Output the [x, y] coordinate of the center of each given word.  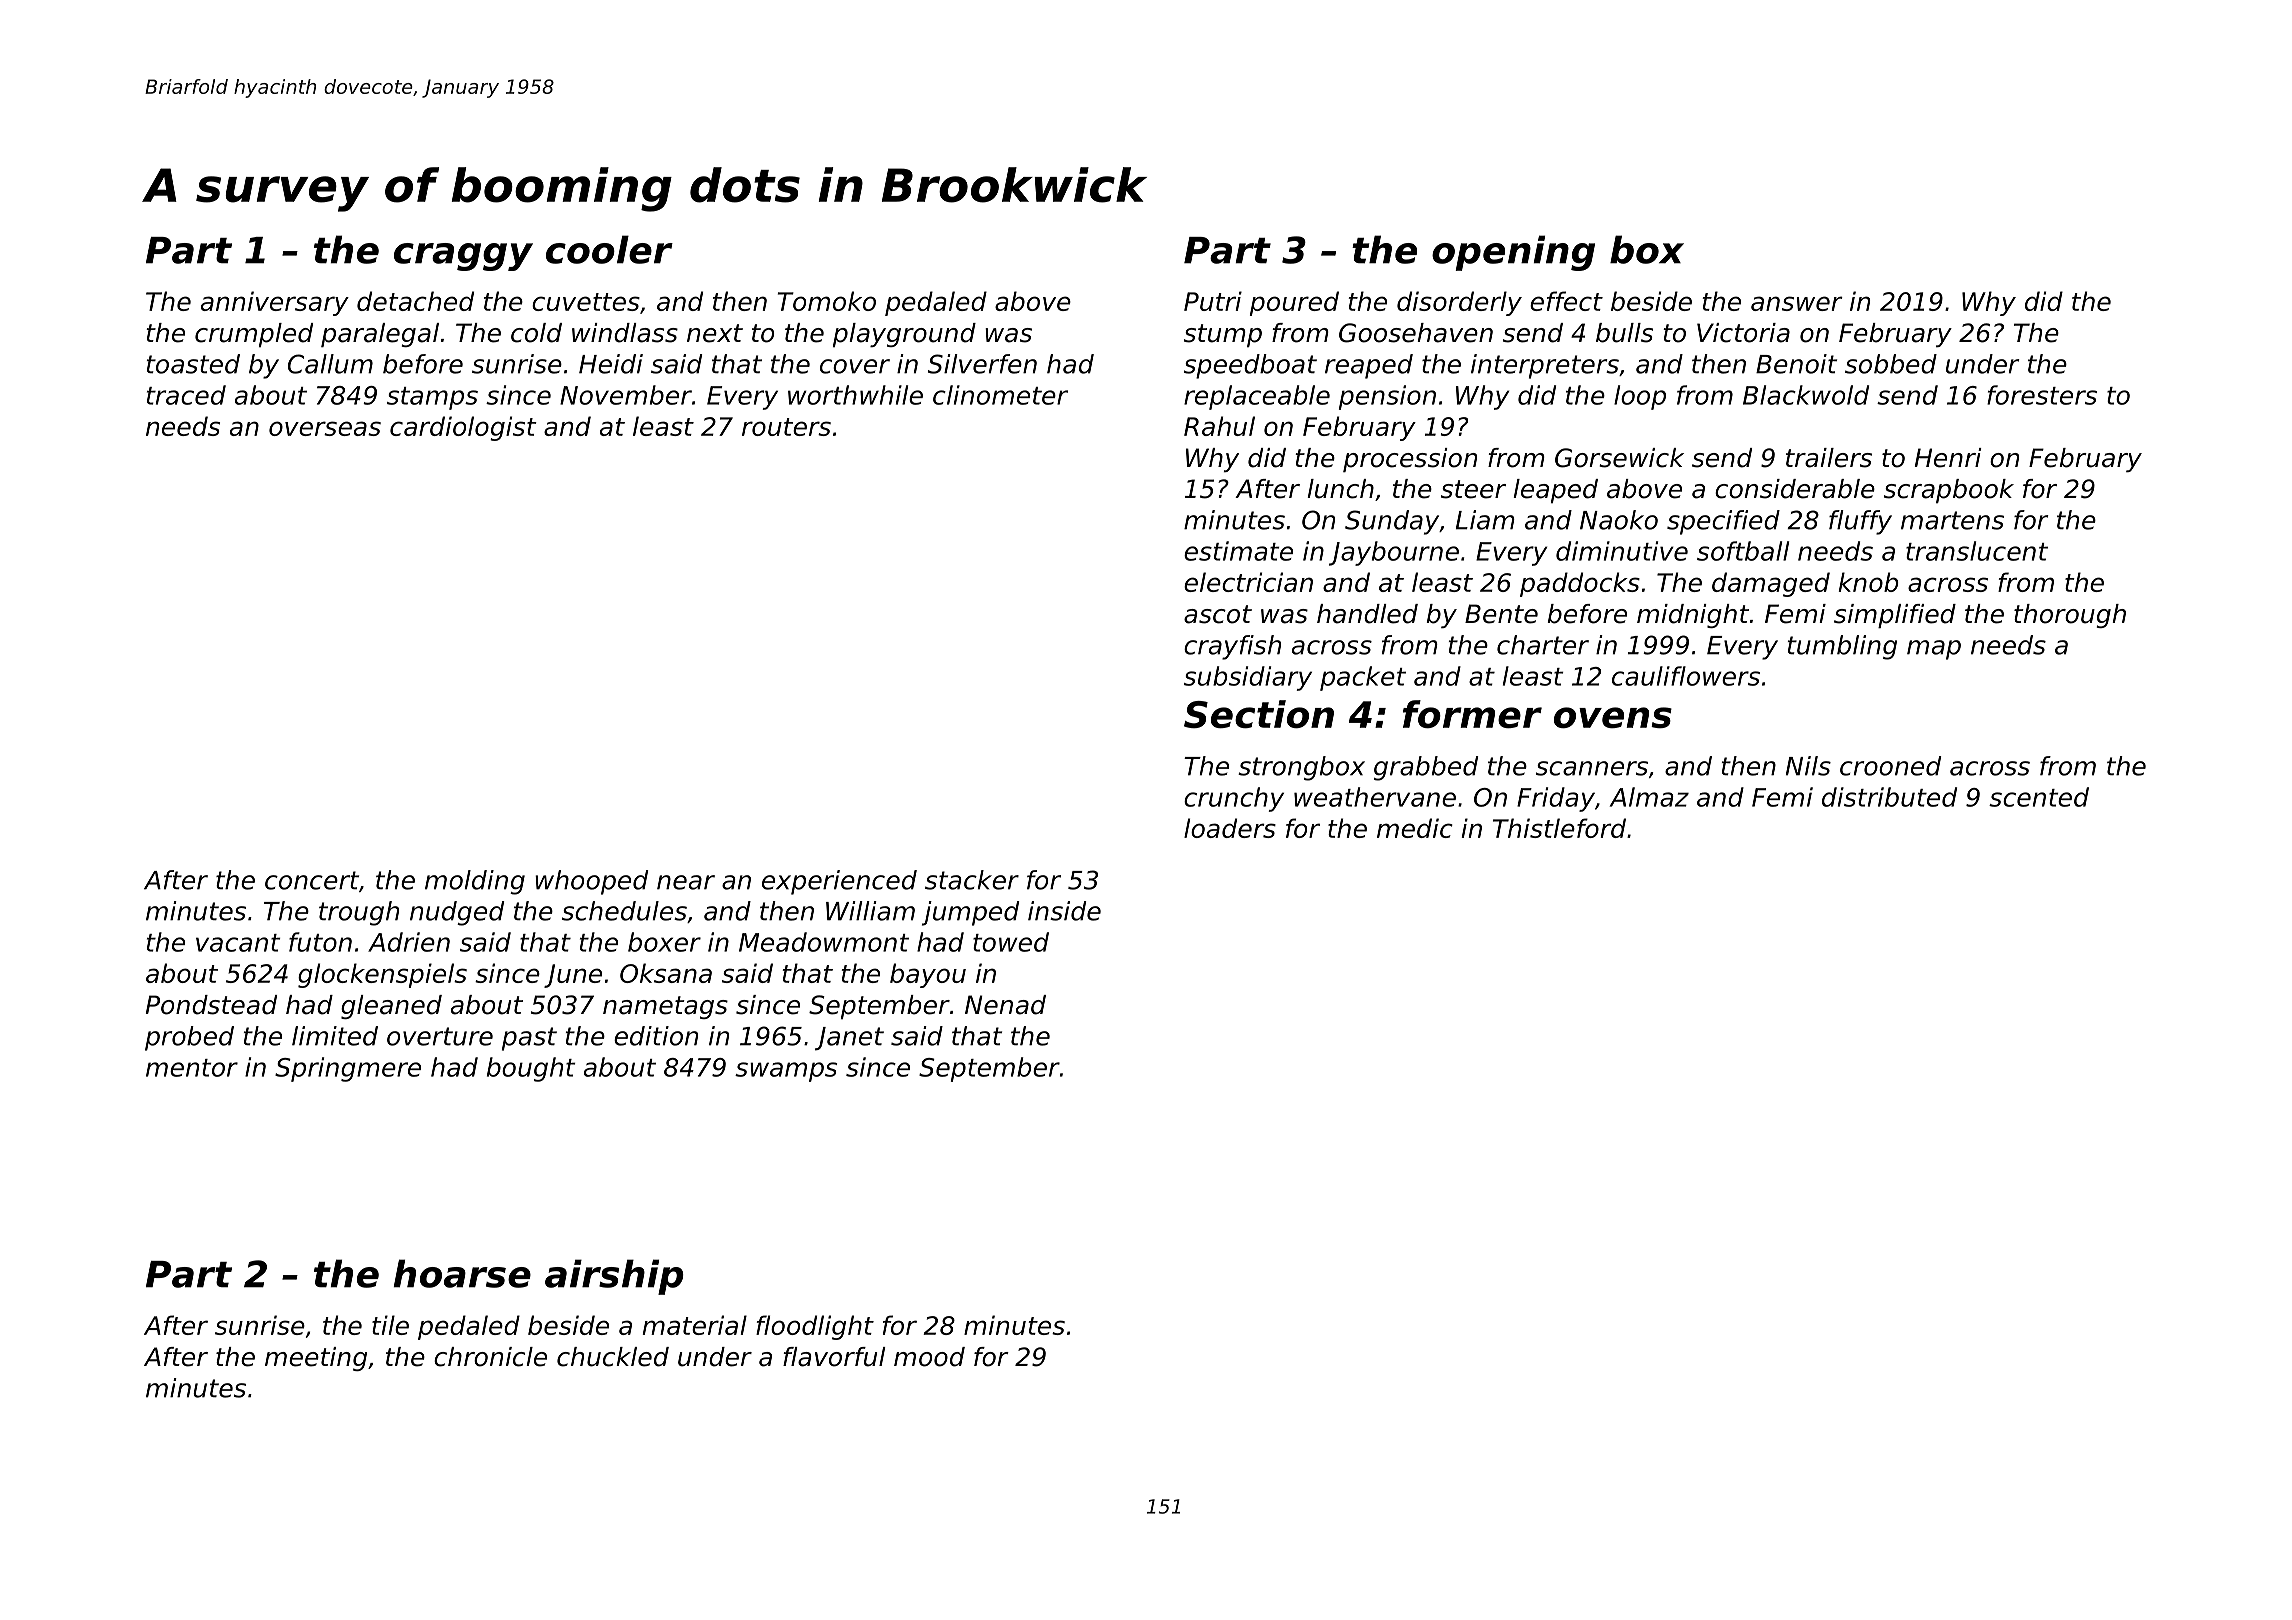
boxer [664, 942]
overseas [325, 428]
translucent [1977, 551]
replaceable [1257, 397]
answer [1797, 303]
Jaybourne [1394, 553]
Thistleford [1559, 828]
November [626, 395]
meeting [316, 1359]
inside [1064, 911]
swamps [786, 1072]
